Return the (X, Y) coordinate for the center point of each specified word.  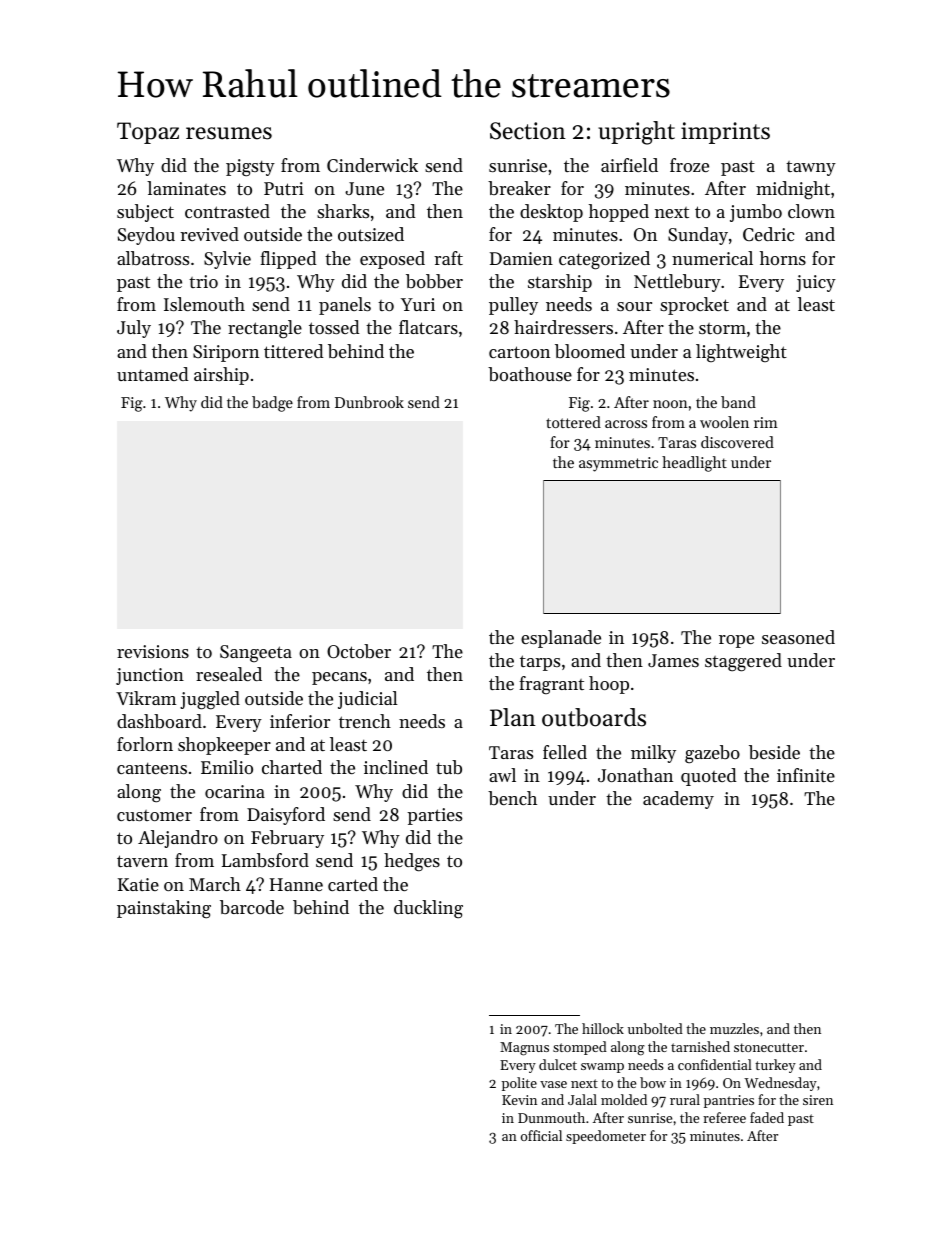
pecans (339, 678)
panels (345, 306)
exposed (392, 260)
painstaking (164, 909)
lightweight (741, 353)
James (673, 660)
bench (512, 798)
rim (766, 422)
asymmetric (618, 464)
